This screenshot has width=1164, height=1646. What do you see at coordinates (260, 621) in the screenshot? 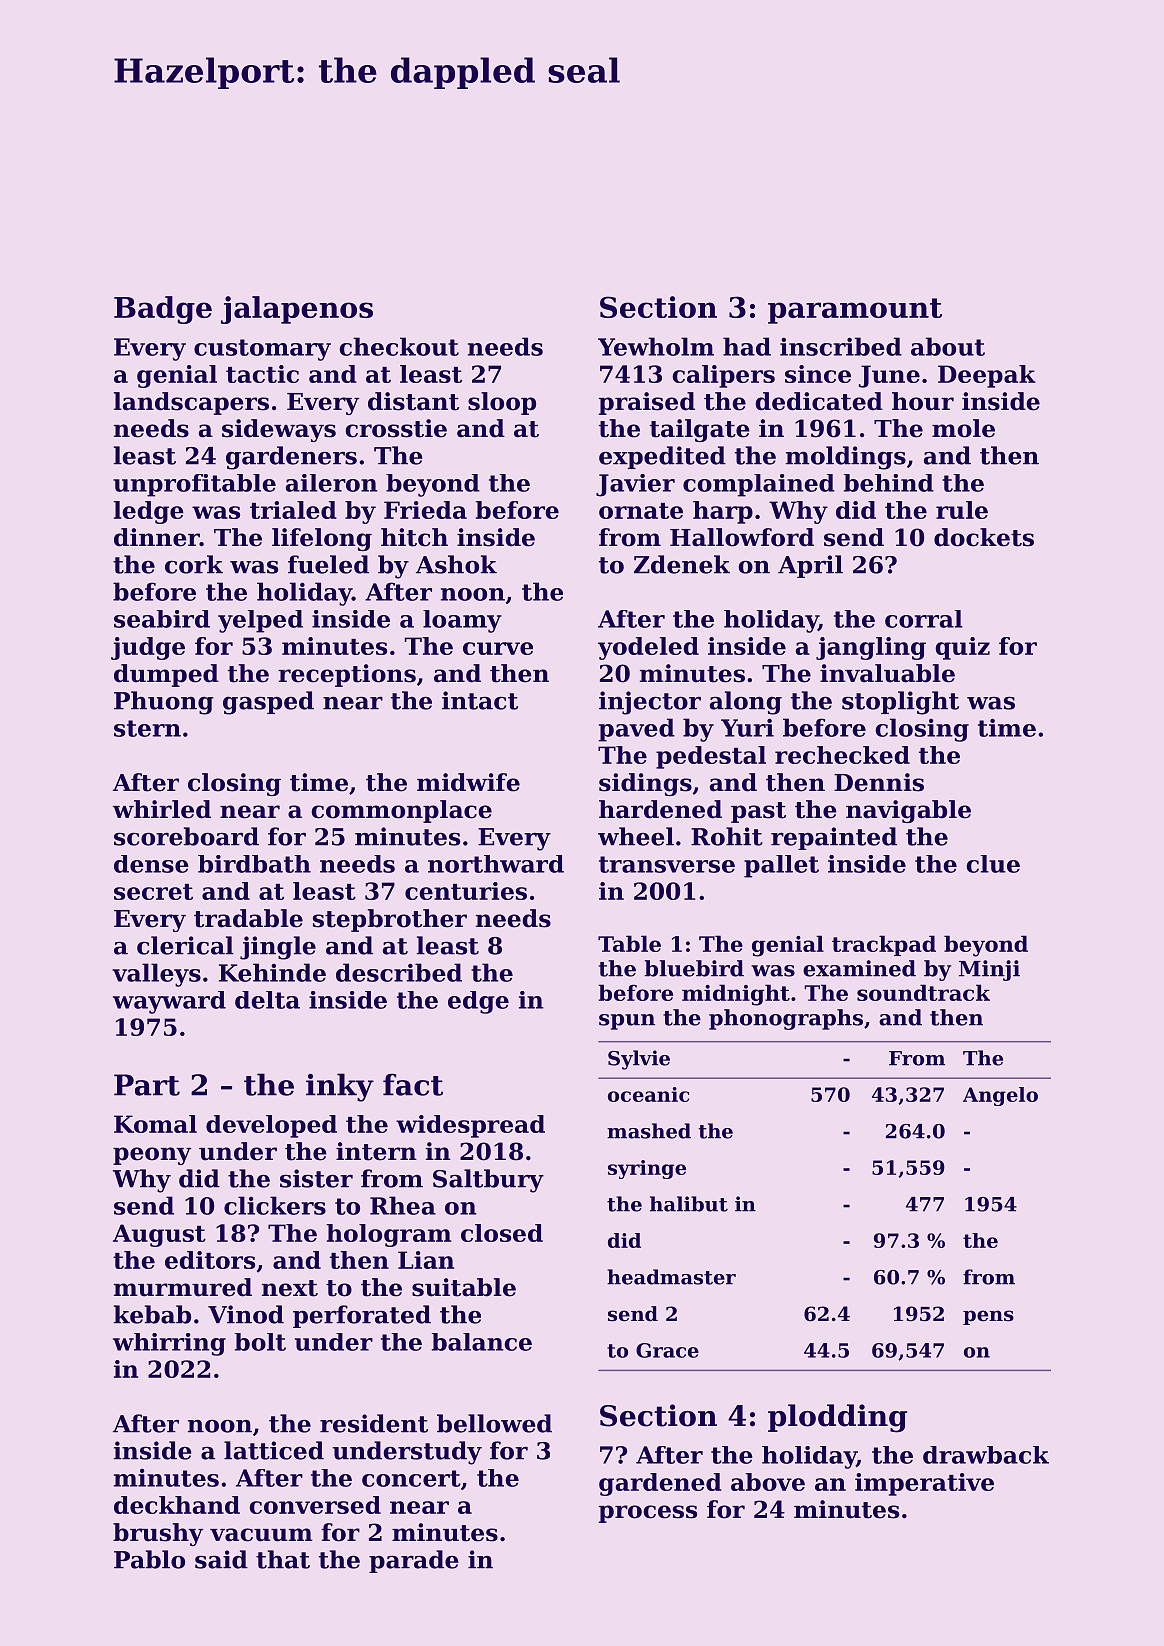
I see `yelped` at bounding box center [260, 621].
